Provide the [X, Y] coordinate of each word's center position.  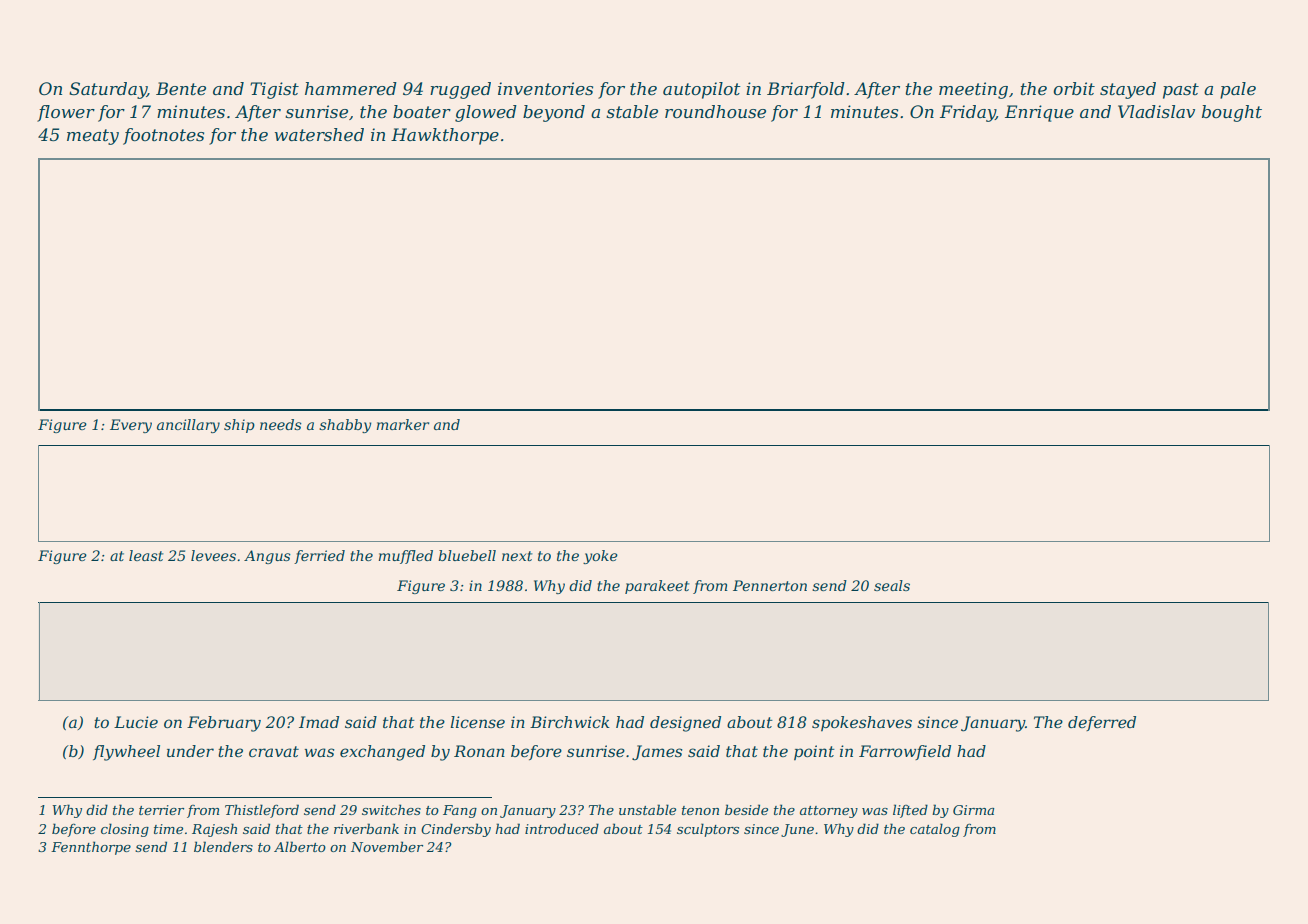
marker [403, 424]
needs [281, 424]
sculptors [708, 830]
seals [892, 585]
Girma [974, 810]
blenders [223, 846]
